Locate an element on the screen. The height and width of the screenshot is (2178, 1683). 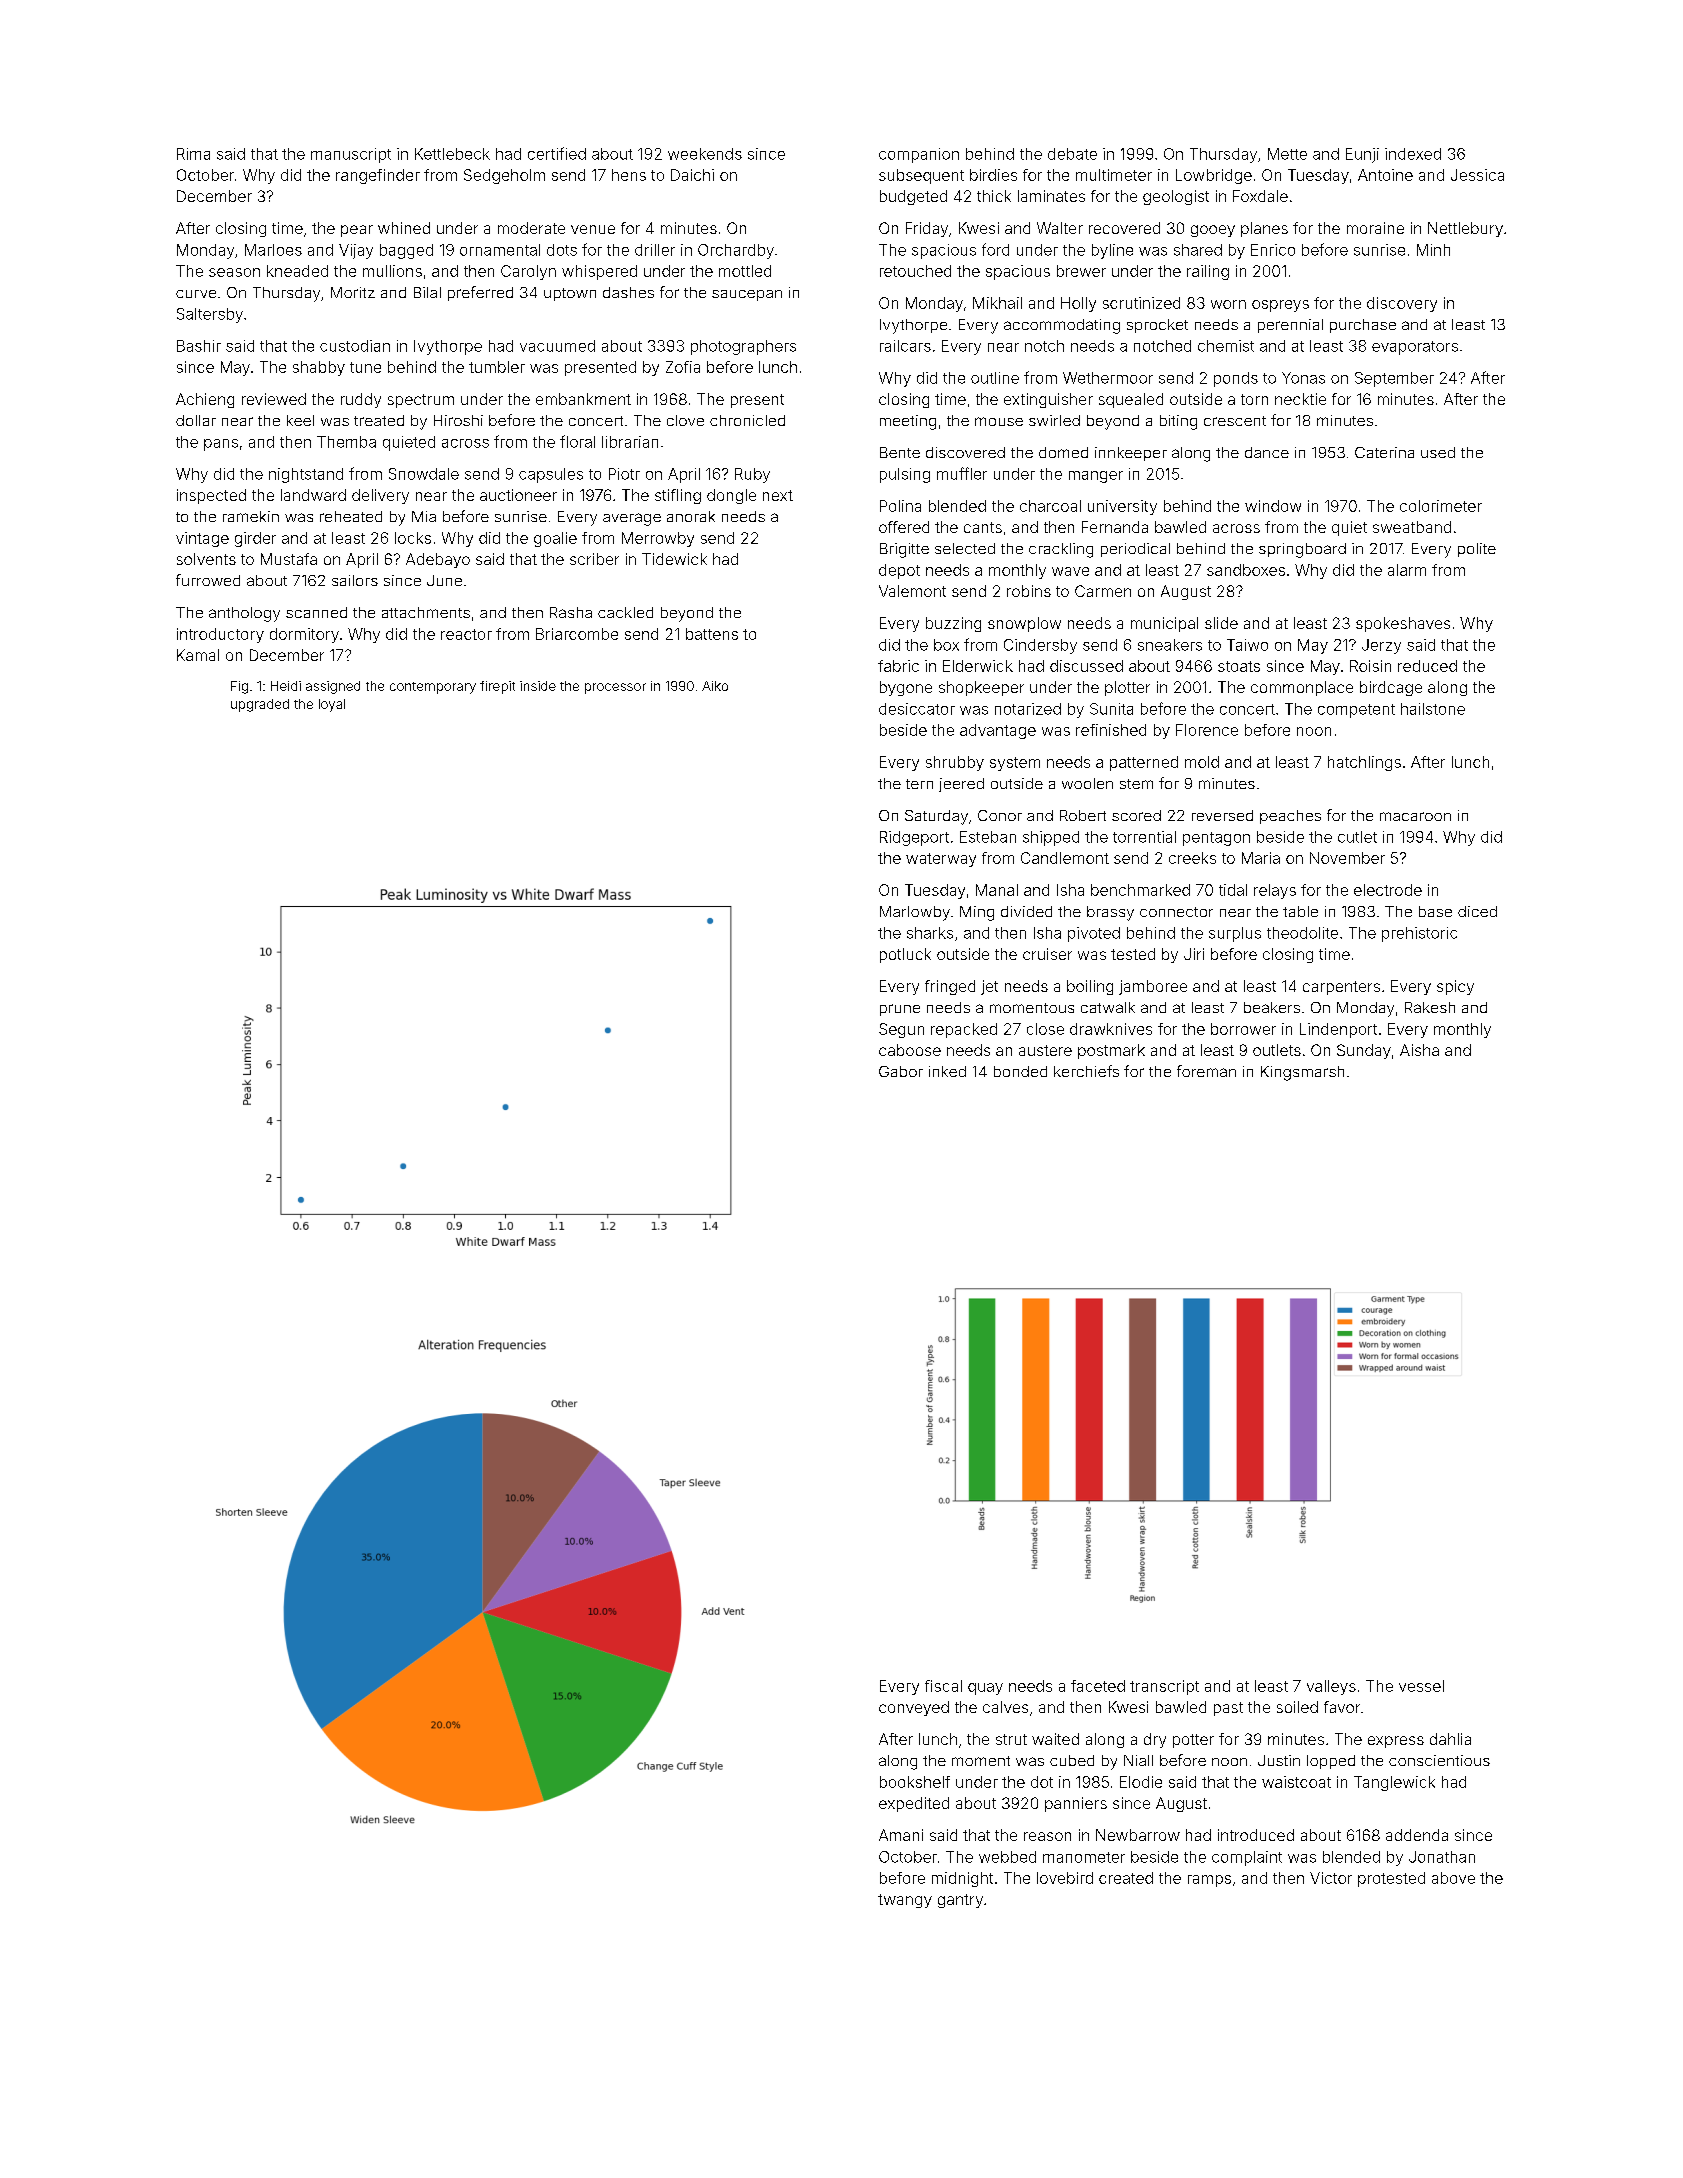
Gabor is located at coordinates (901, 1071).
